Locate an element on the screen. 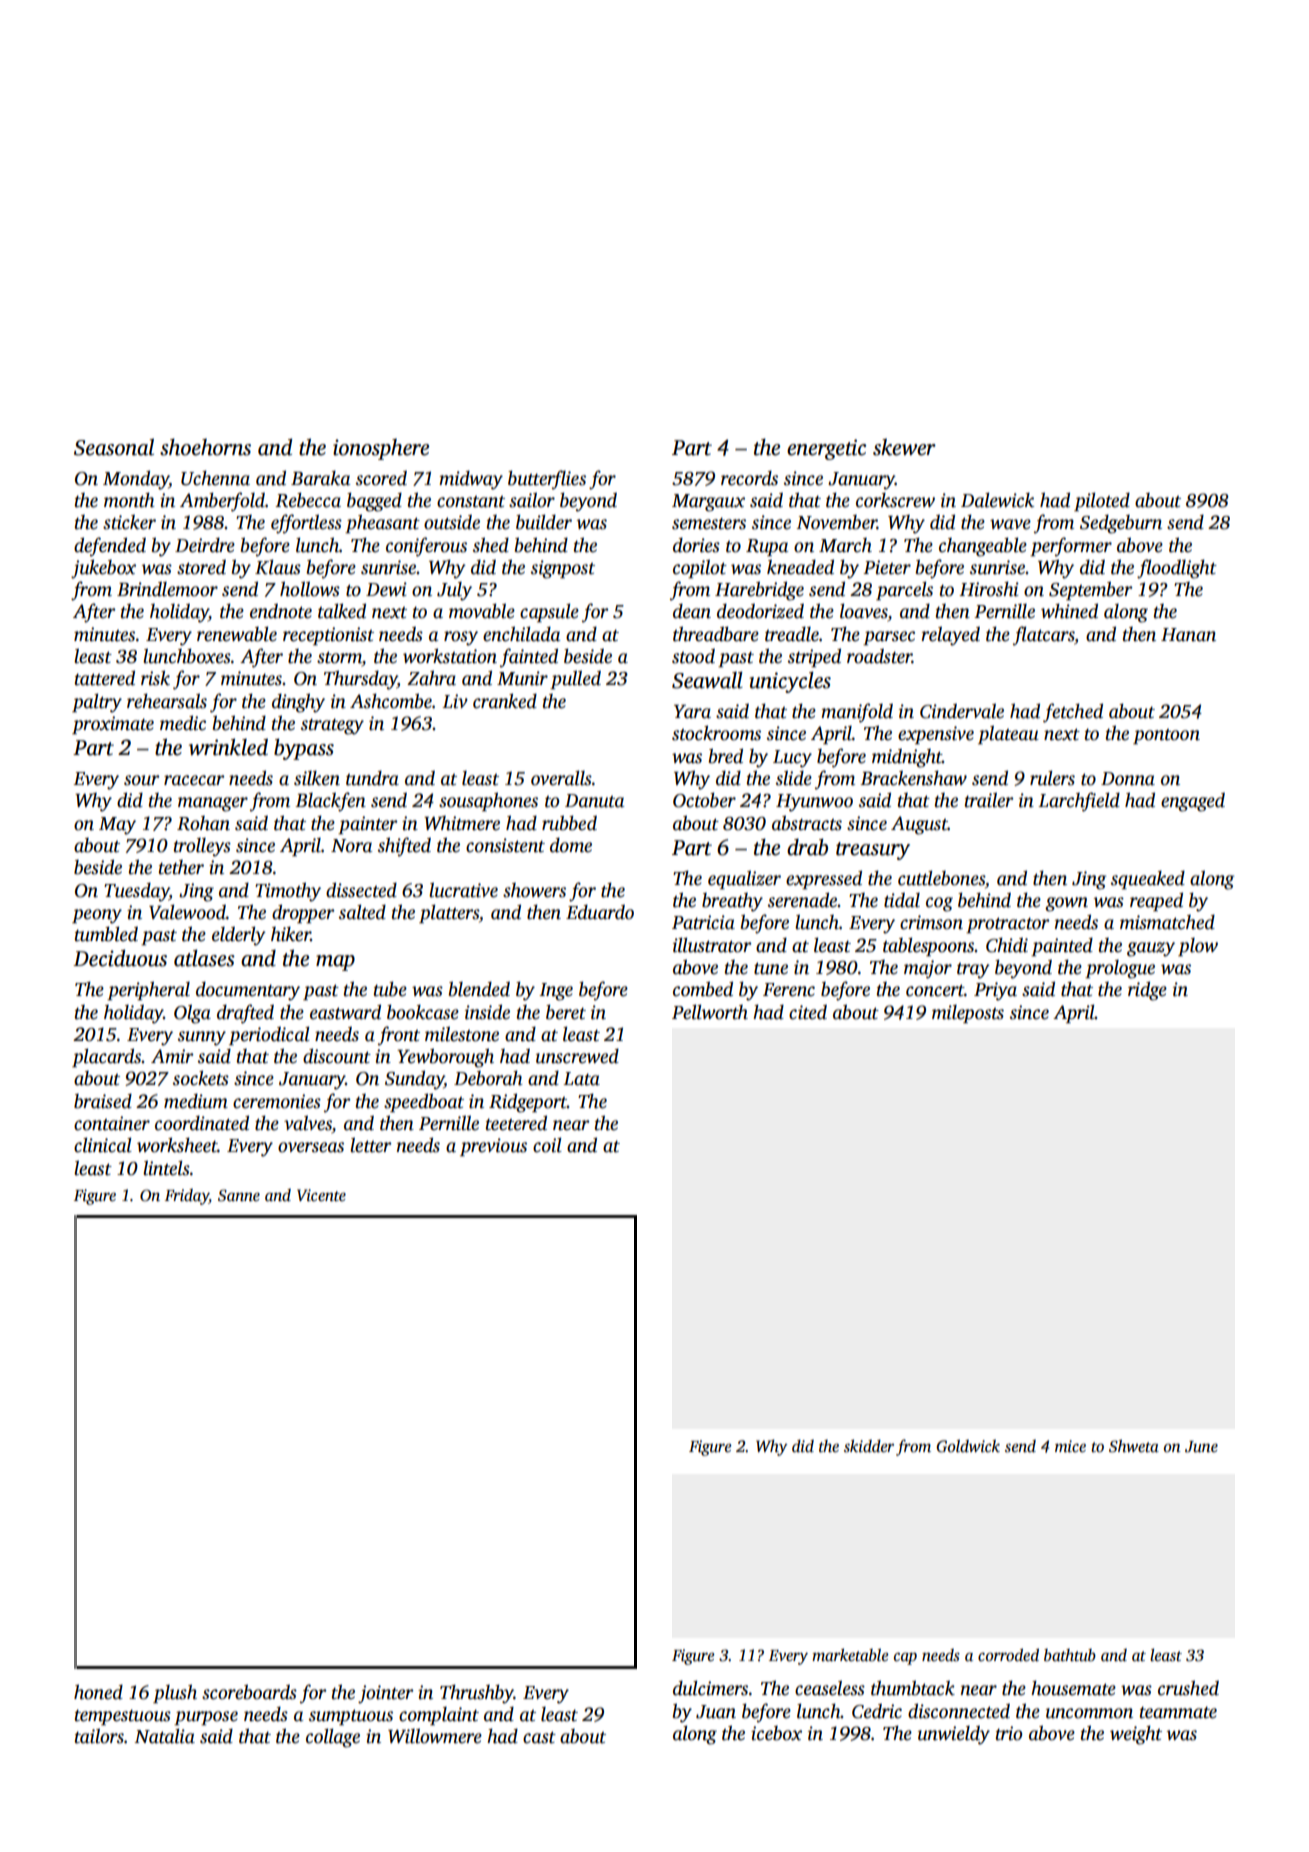  energetic is located at coordinates (826, 449).
